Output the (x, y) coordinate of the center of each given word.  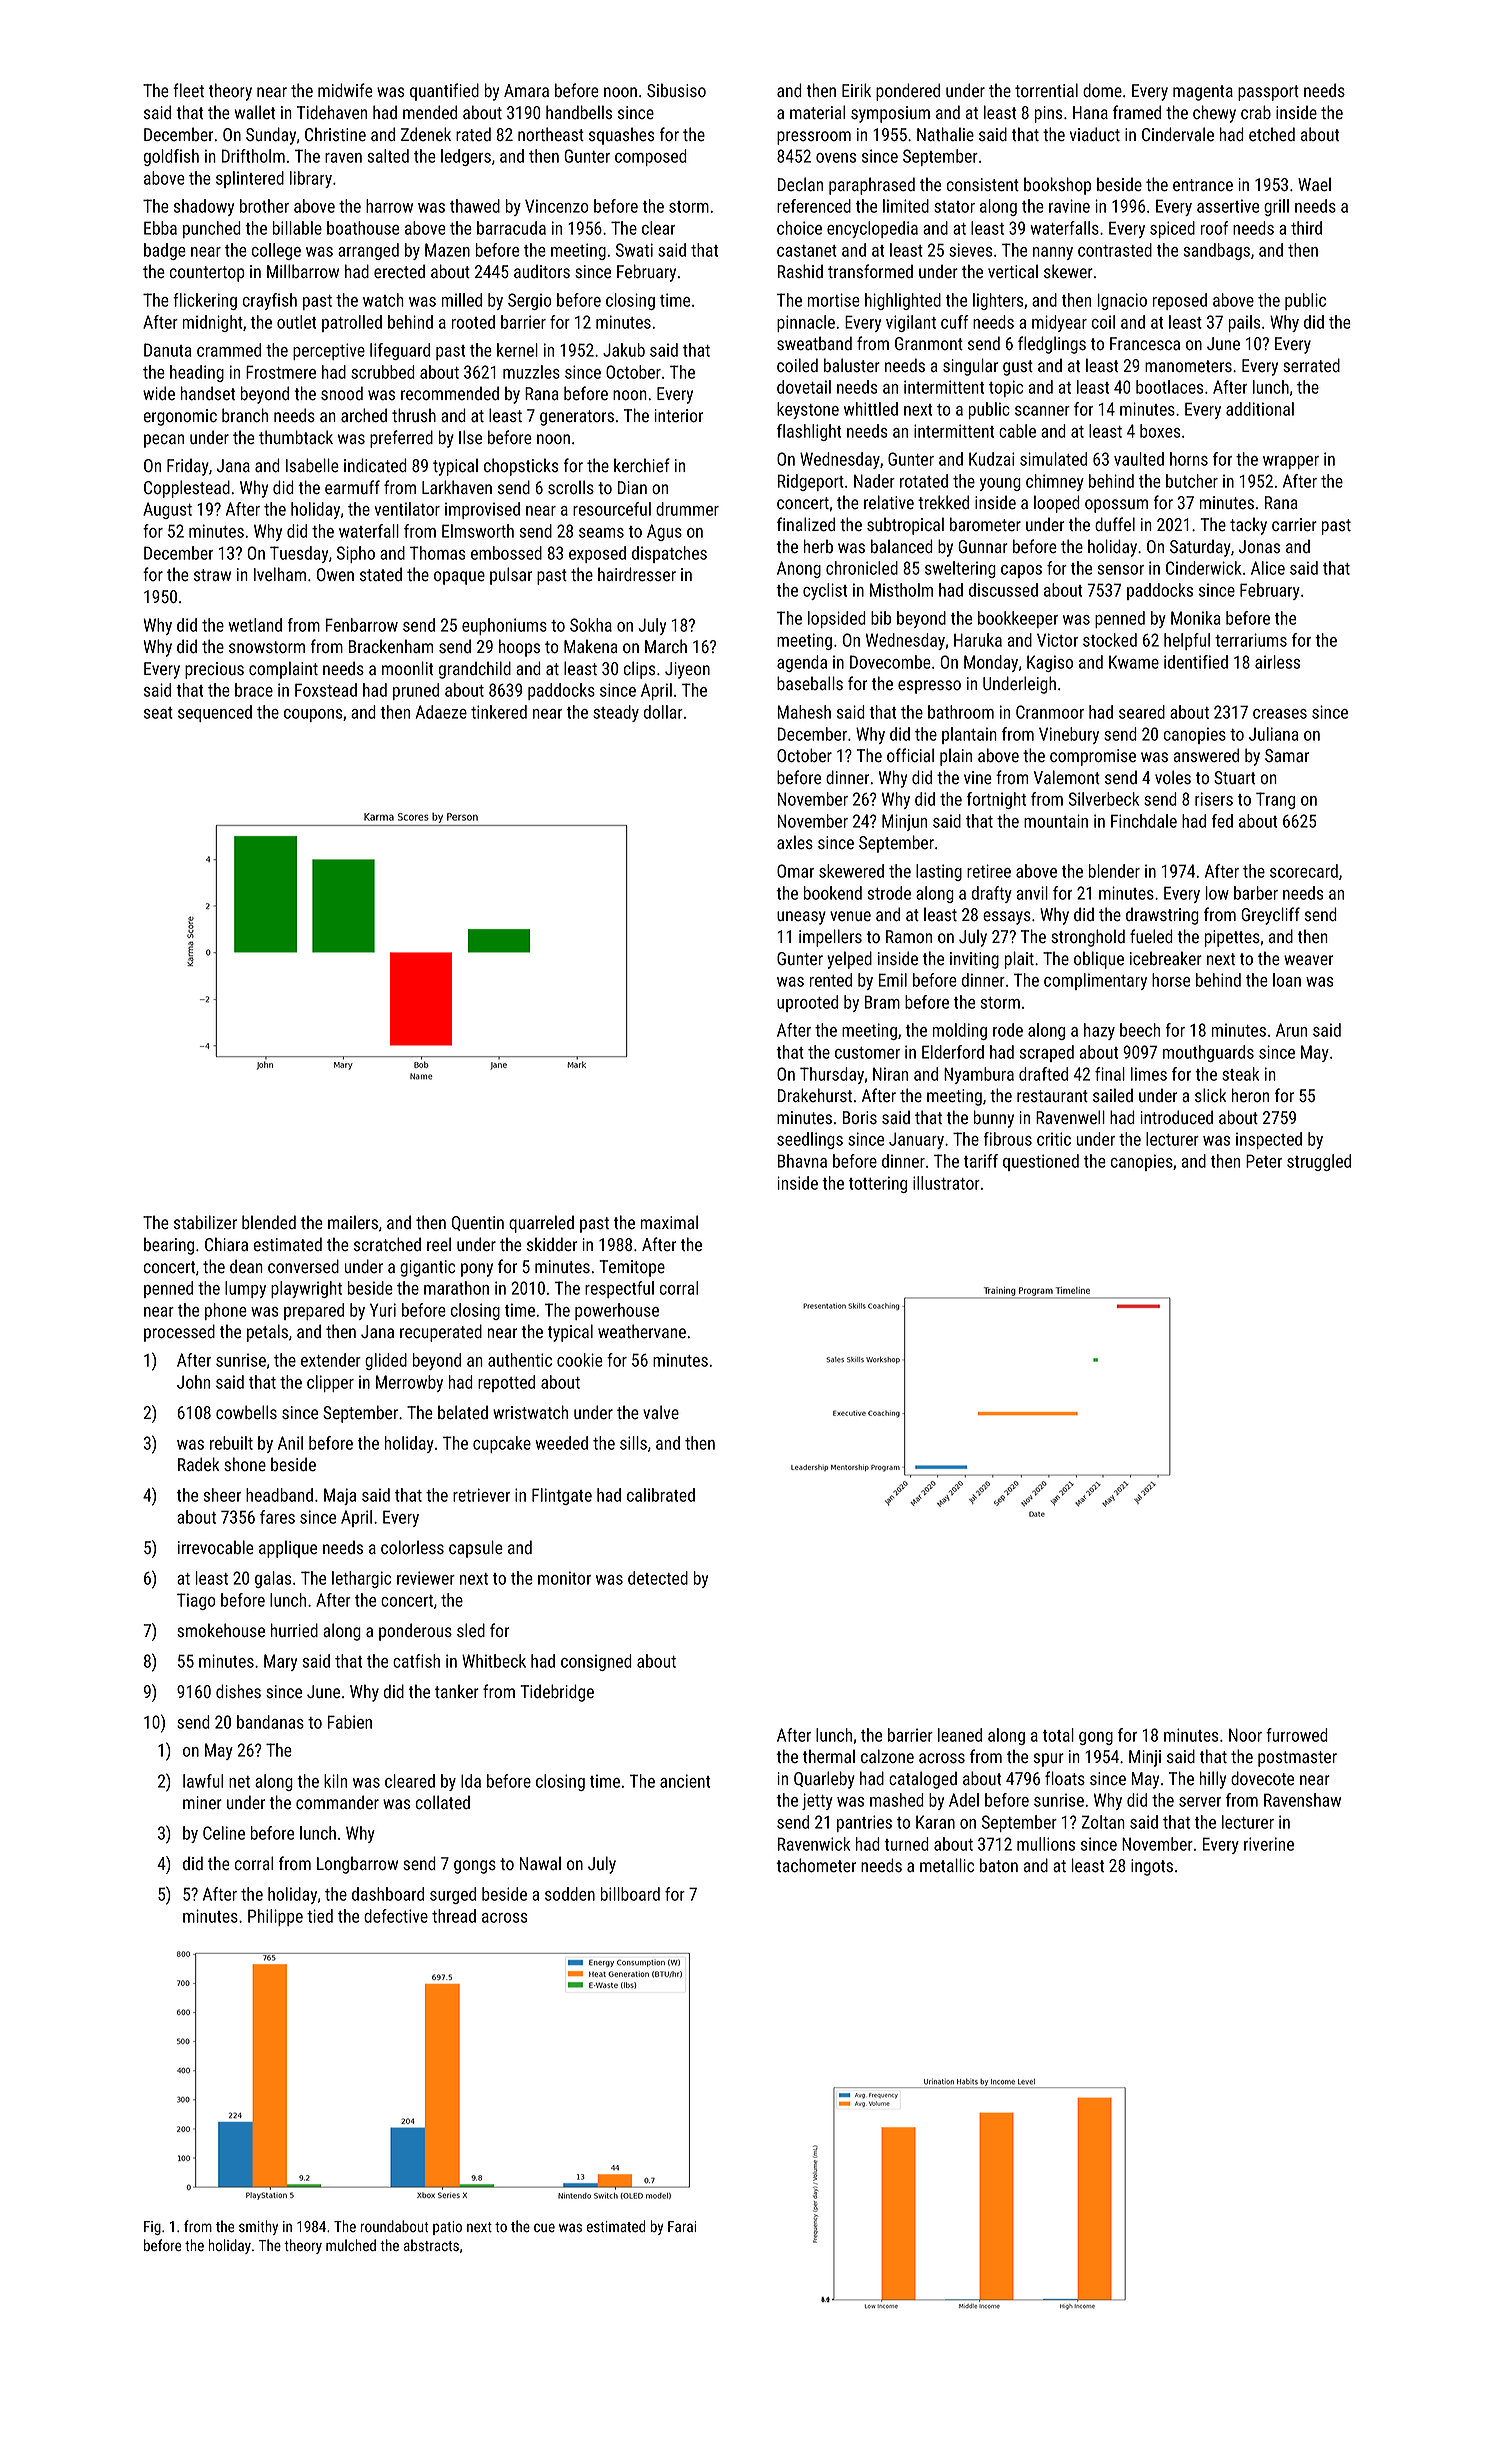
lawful (203, 1781)
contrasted (1115, 250)
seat (158, 713)
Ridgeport (811, 482)
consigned (596, 1662)
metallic (947, 1865)
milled (462, 300)
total (1058, 1735)
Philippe (275, 1917)
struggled (1319, 1162)
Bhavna (802, 1161)
